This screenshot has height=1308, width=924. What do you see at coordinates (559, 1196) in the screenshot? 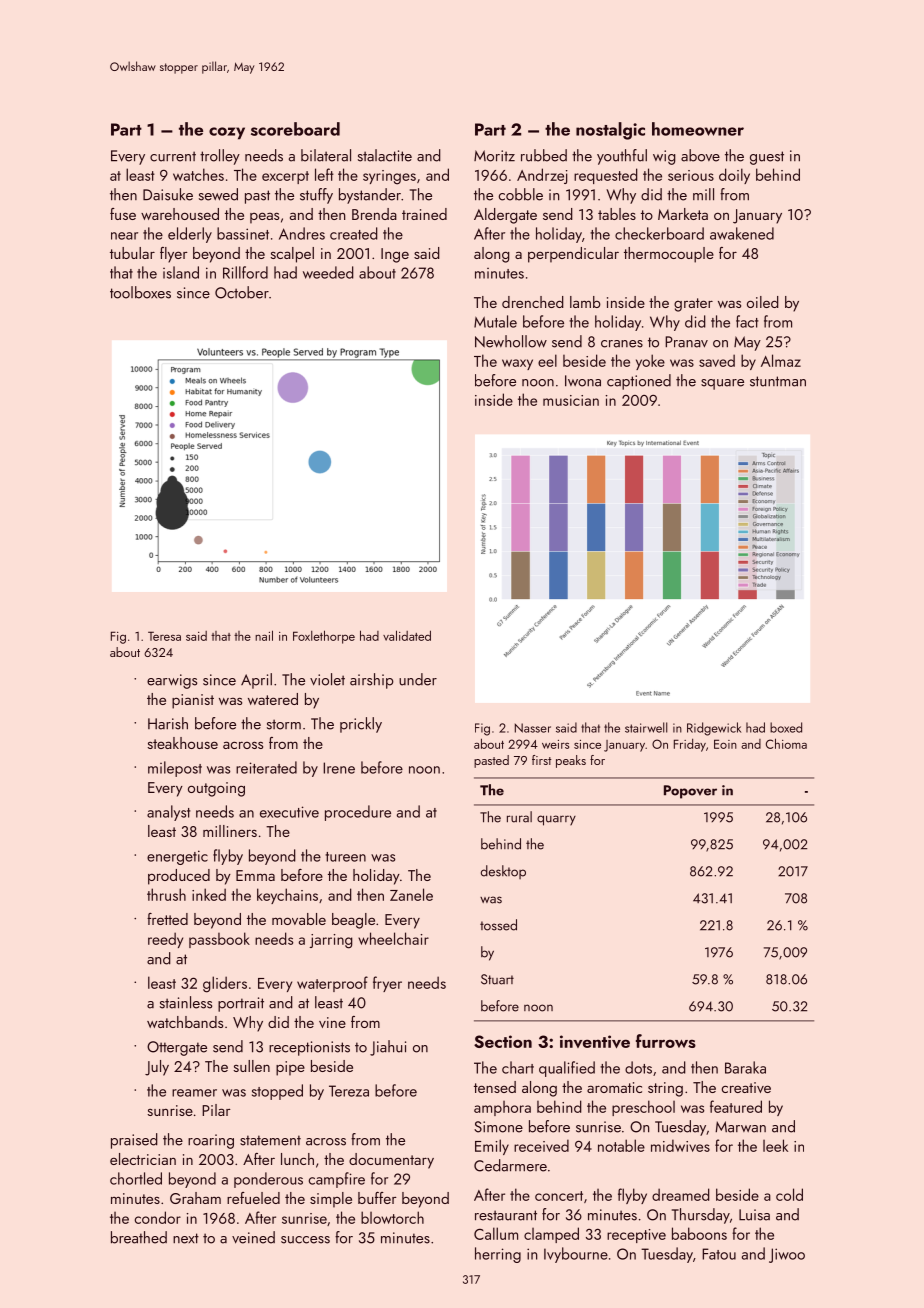
I see `concert` at bounding box center [559, 1196].
